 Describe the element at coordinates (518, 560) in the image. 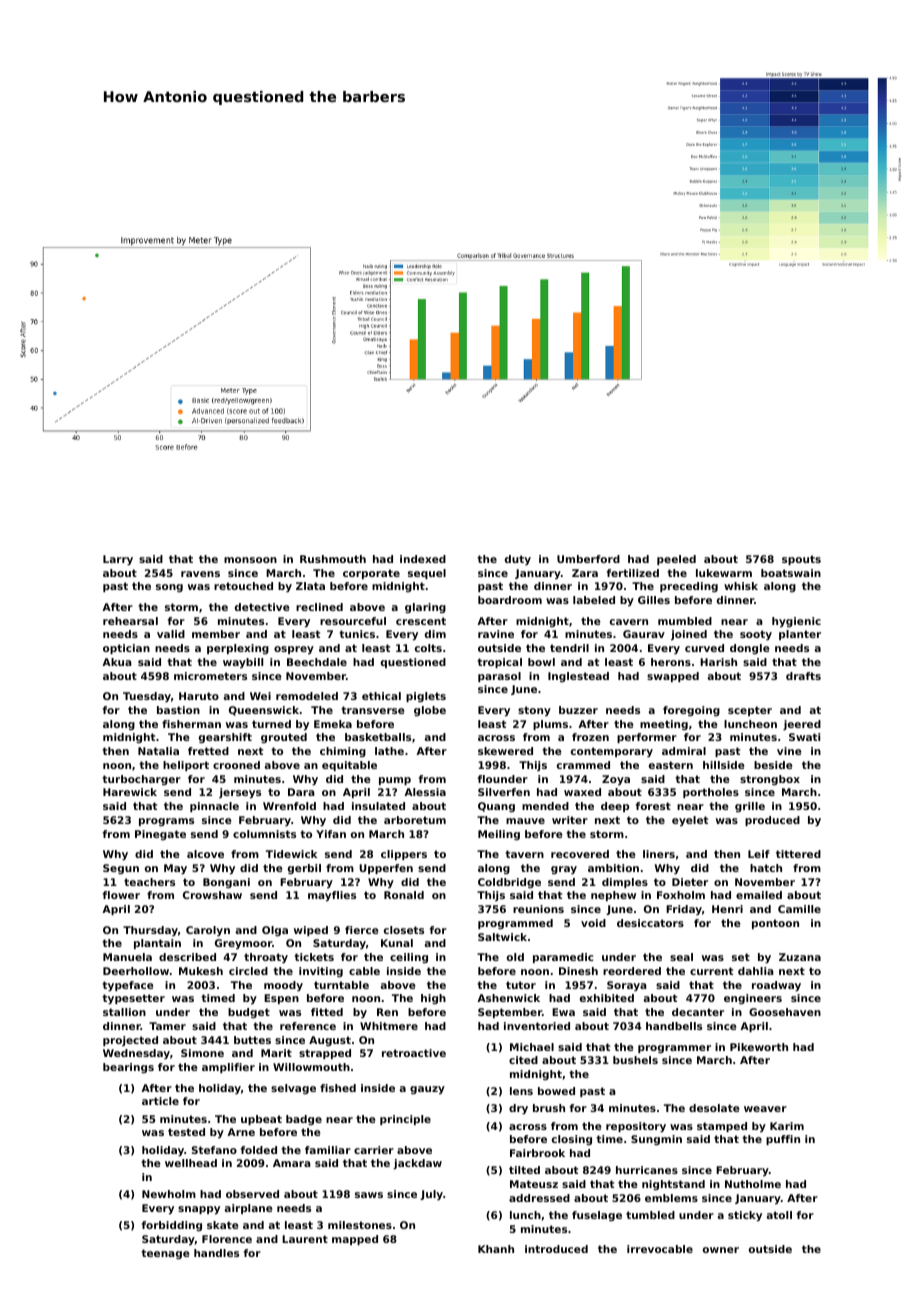

I see `duty` at that location.
